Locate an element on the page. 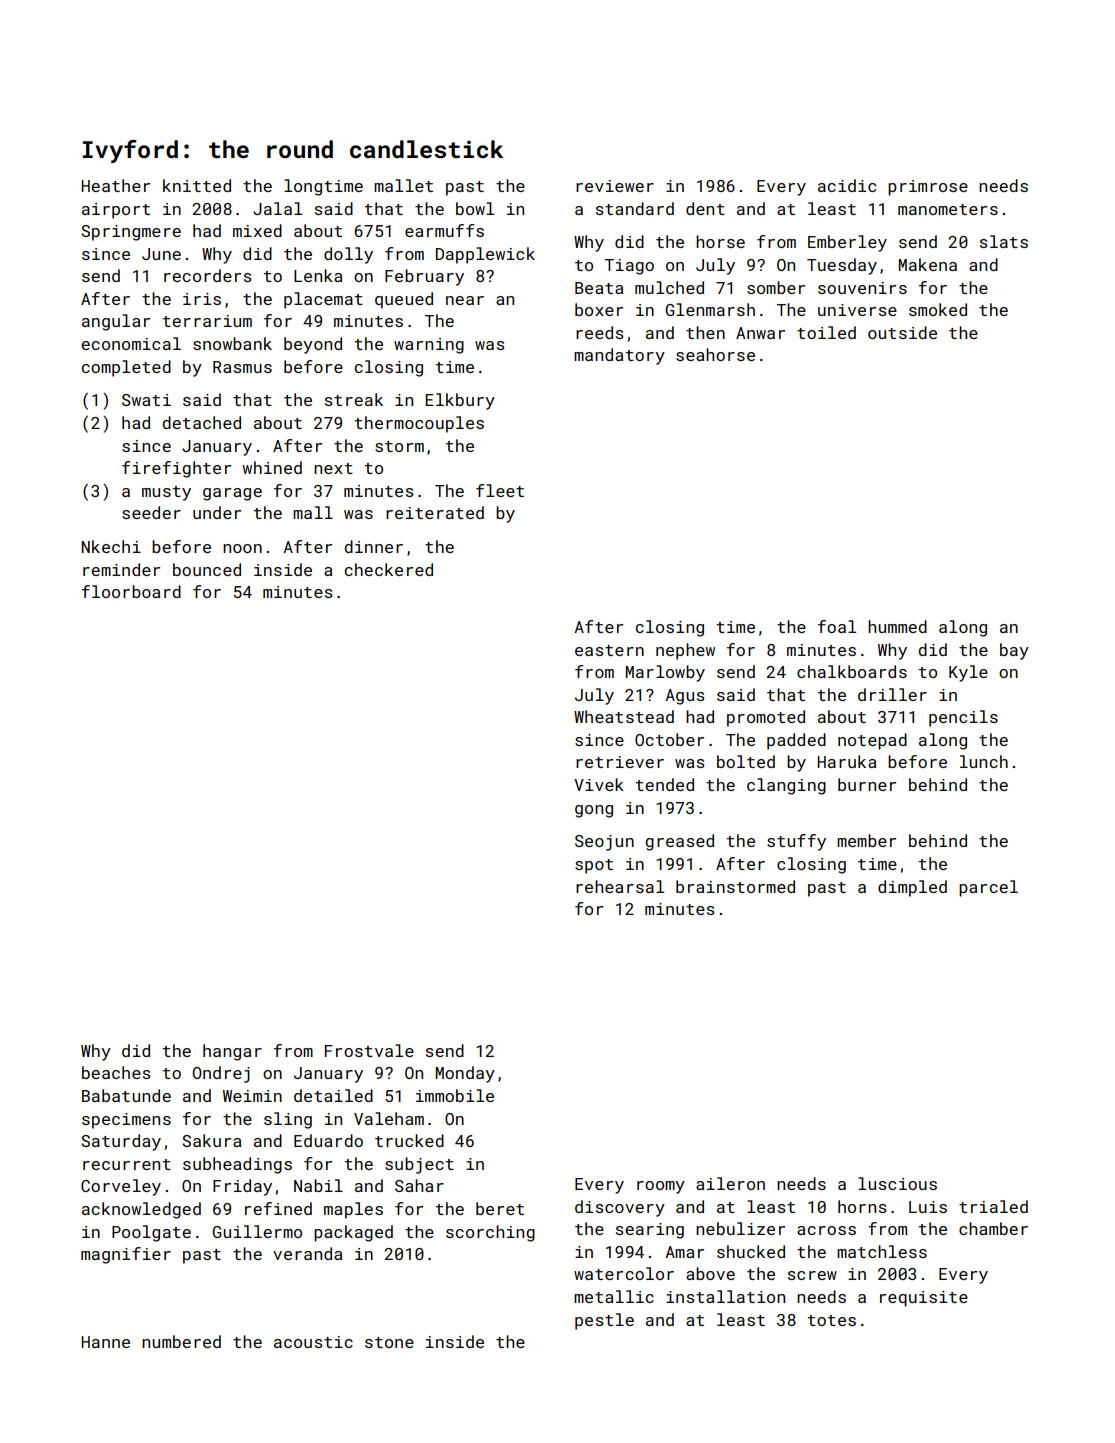  dimpled is located at coordinates (912, 888).
